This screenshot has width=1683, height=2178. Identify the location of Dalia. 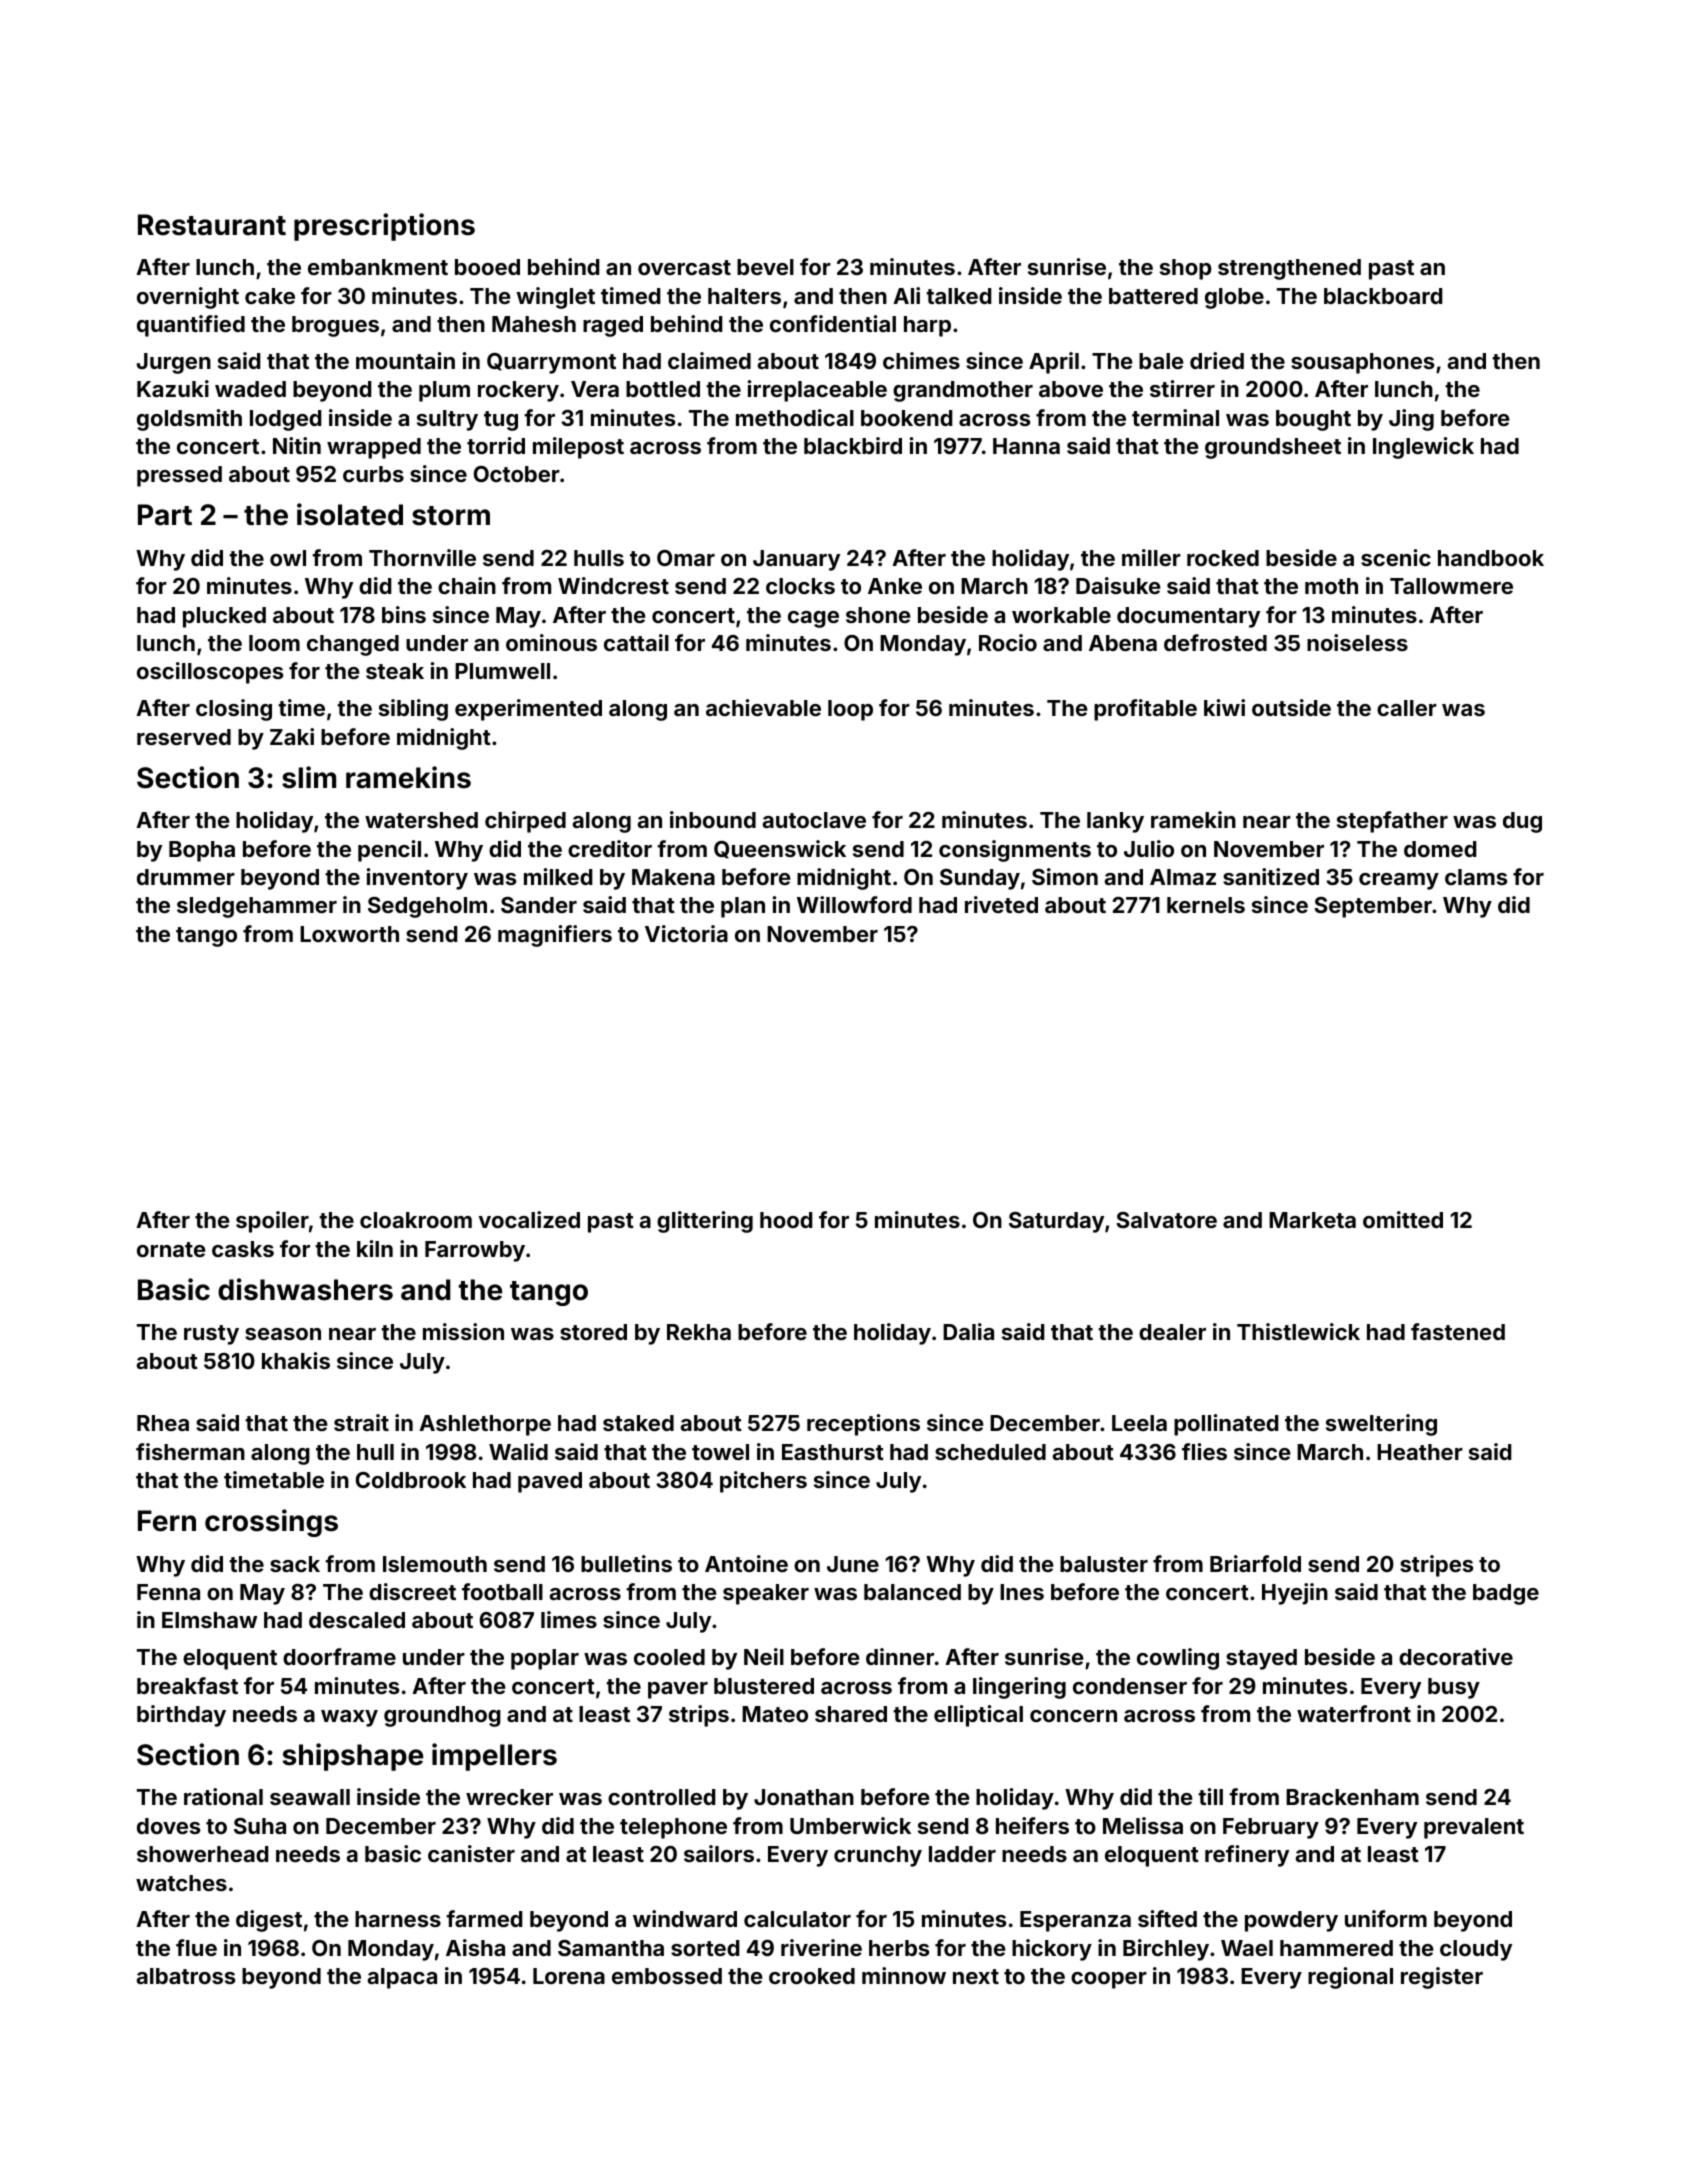
(968, 1331).
